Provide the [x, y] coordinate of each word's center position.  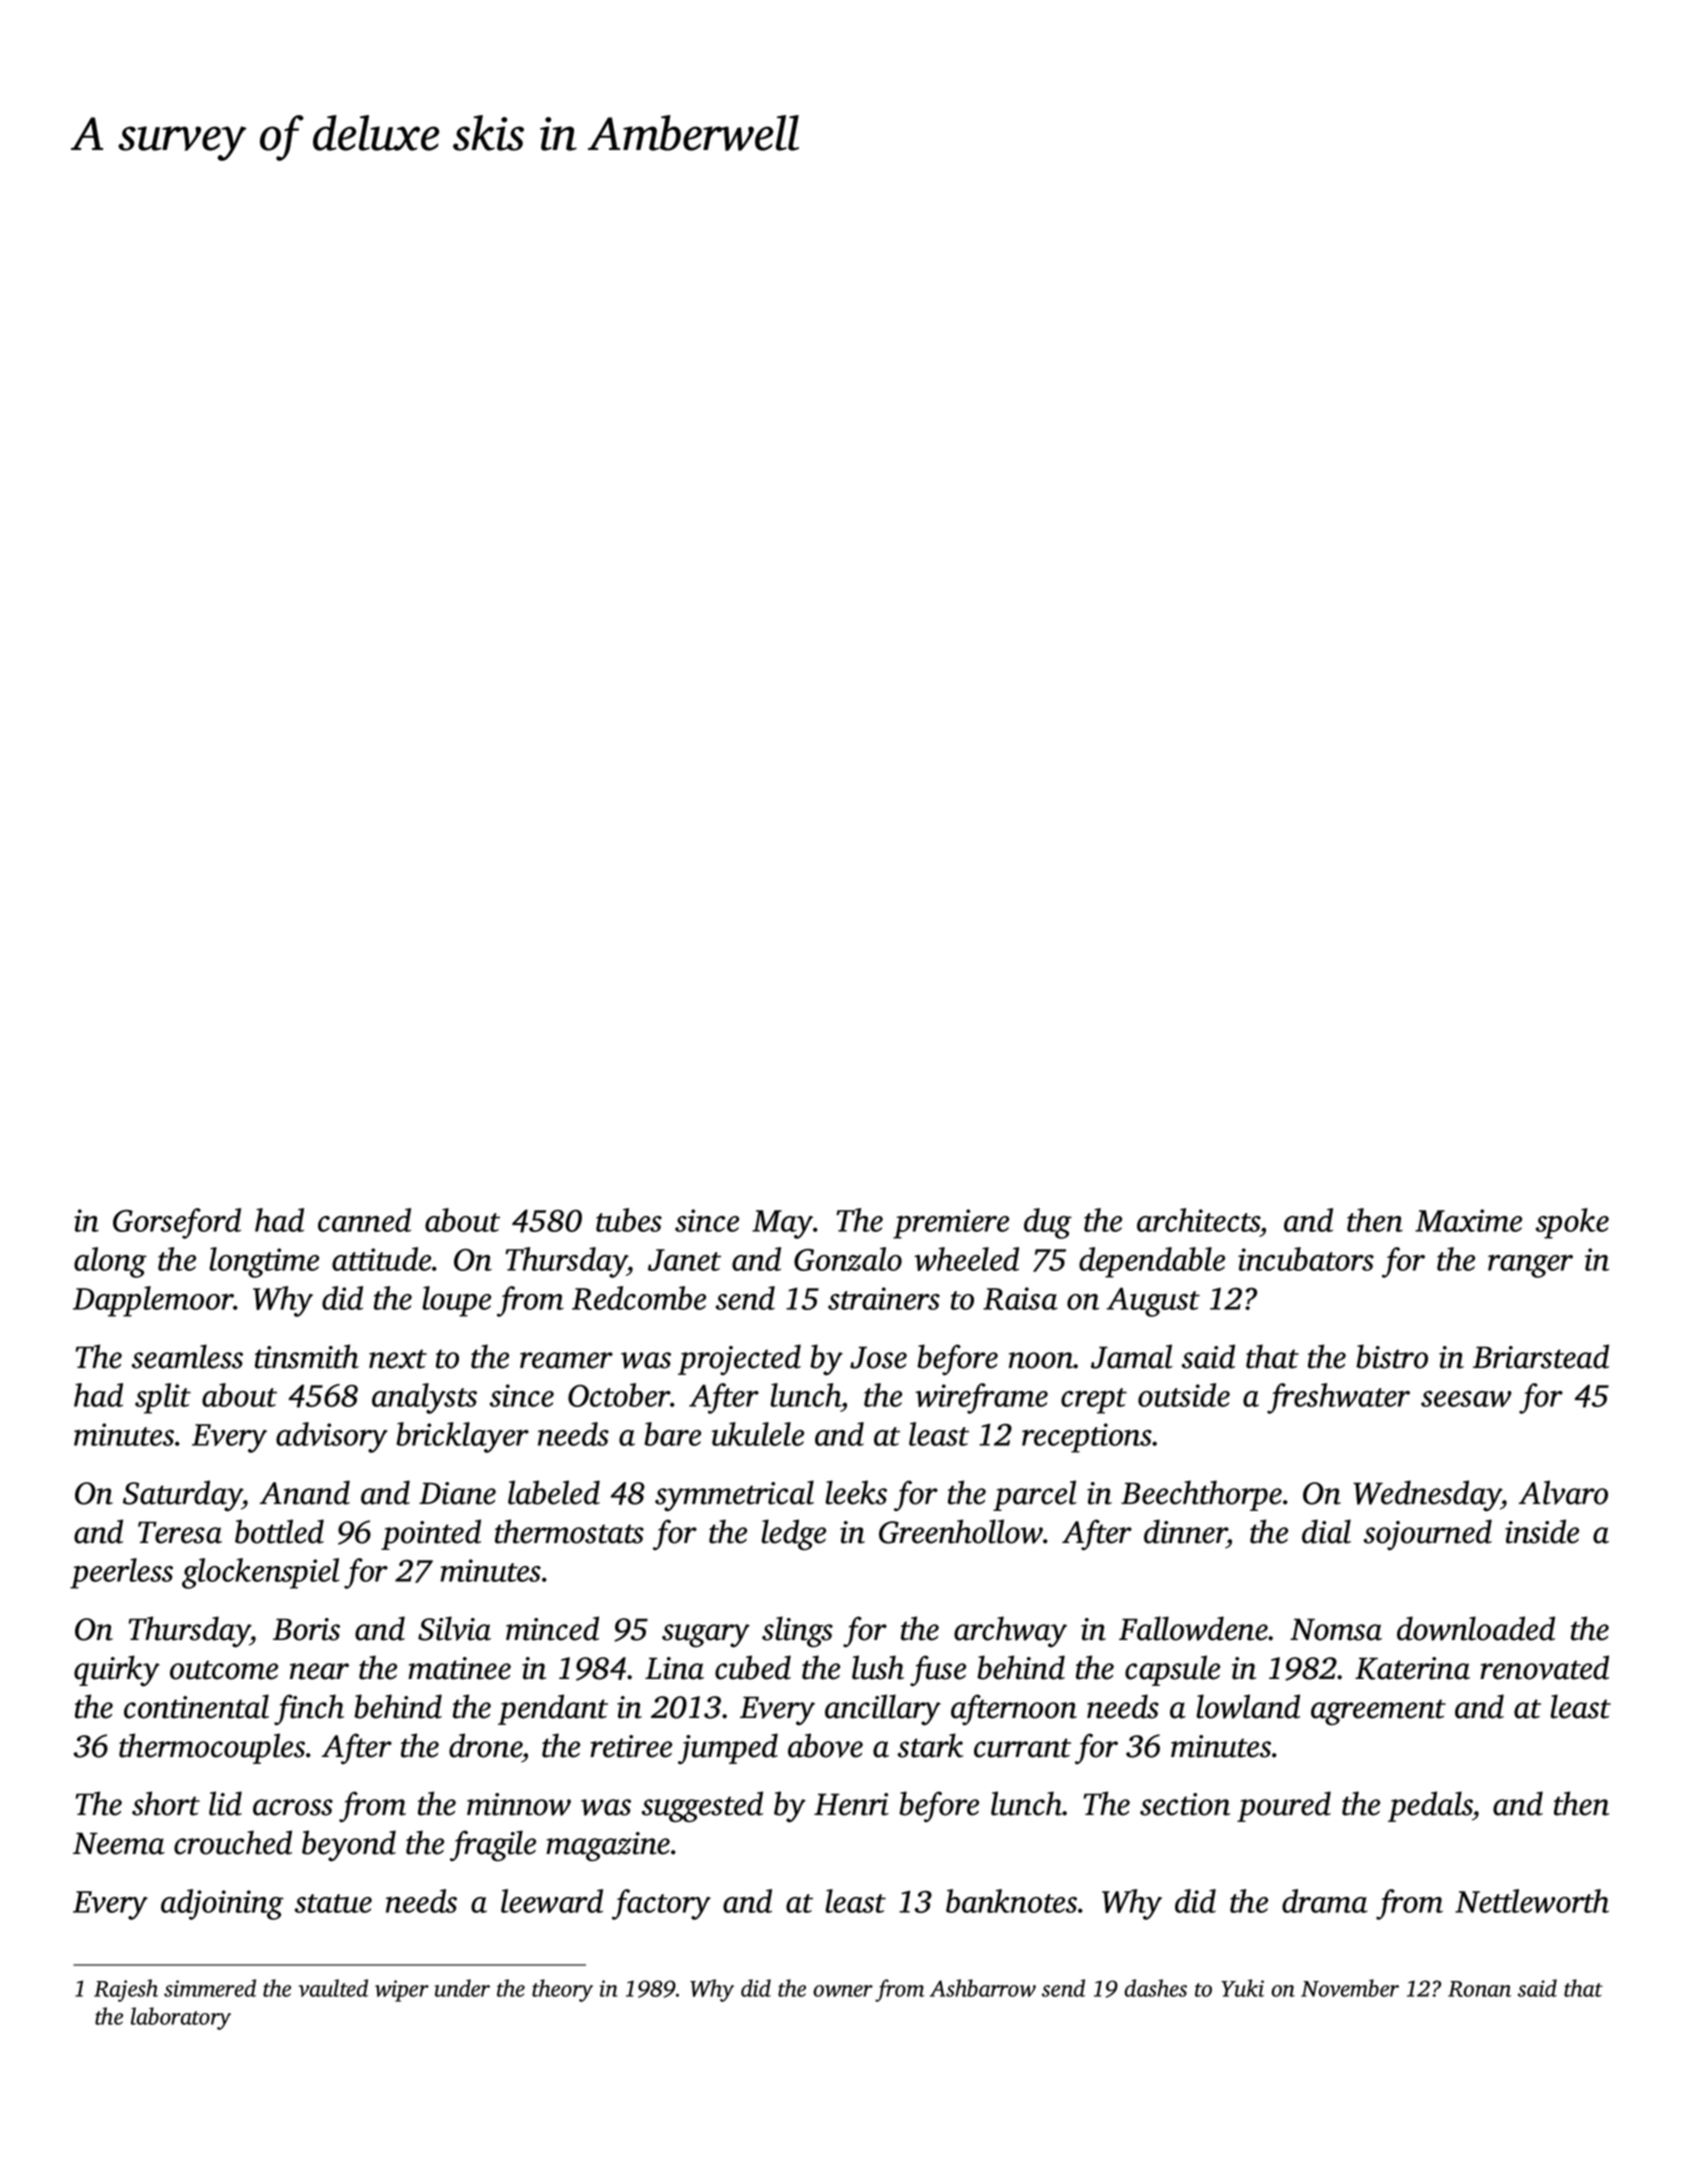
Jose [878, 1357]
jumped [728, 1748]
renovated [1544, 1667]
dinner [1185, 1531]
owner [843, 1991]
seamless [187, 1356]
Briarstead [1541, 1356]
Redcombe [639, 1298]
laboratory [181, 2018]
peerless [121, 1573]
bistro [1392, 1356]
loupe [456, 1301]
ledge [793, 1535]
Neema [119, 1843]
